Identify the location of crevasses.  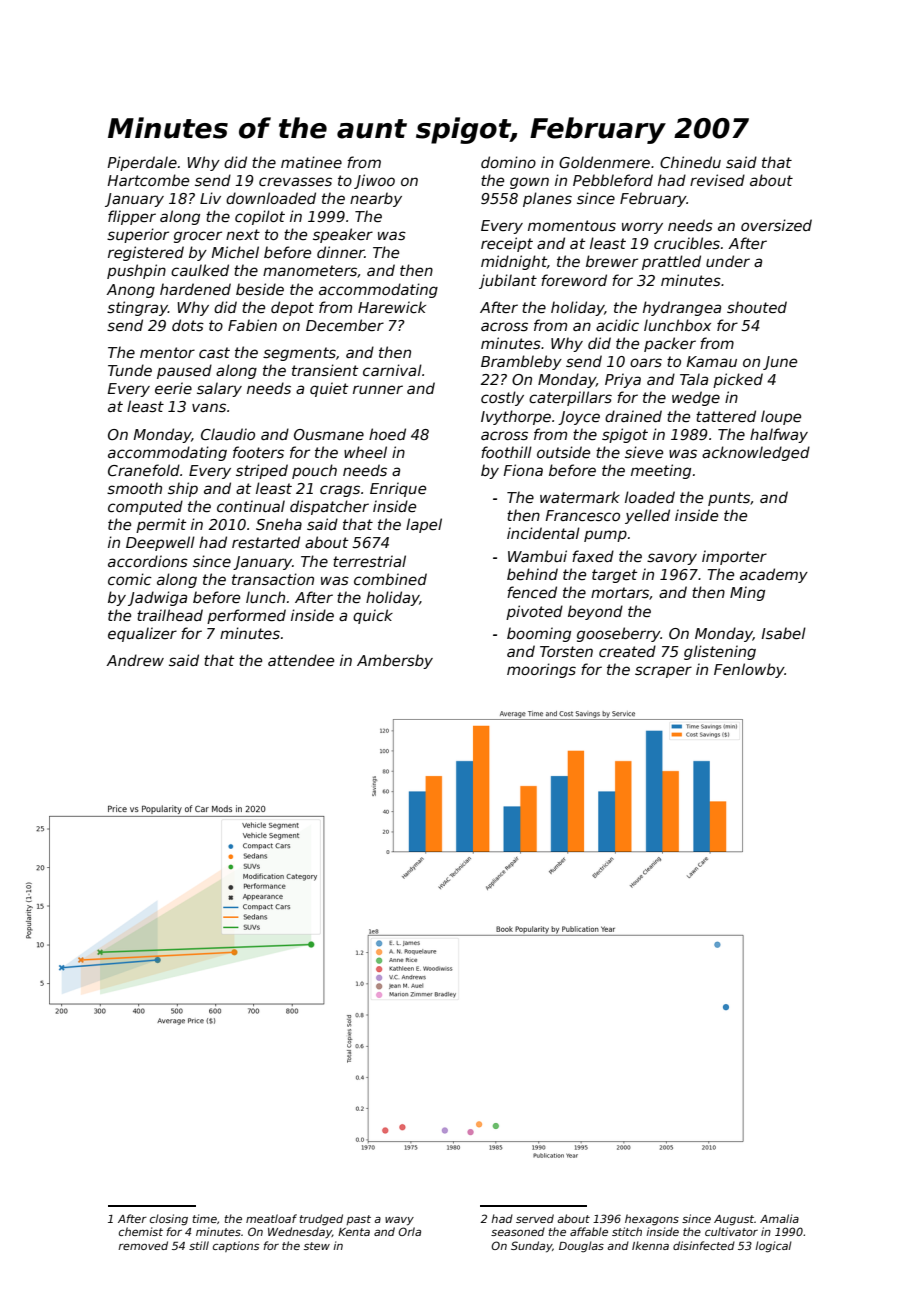
(295, 181).
